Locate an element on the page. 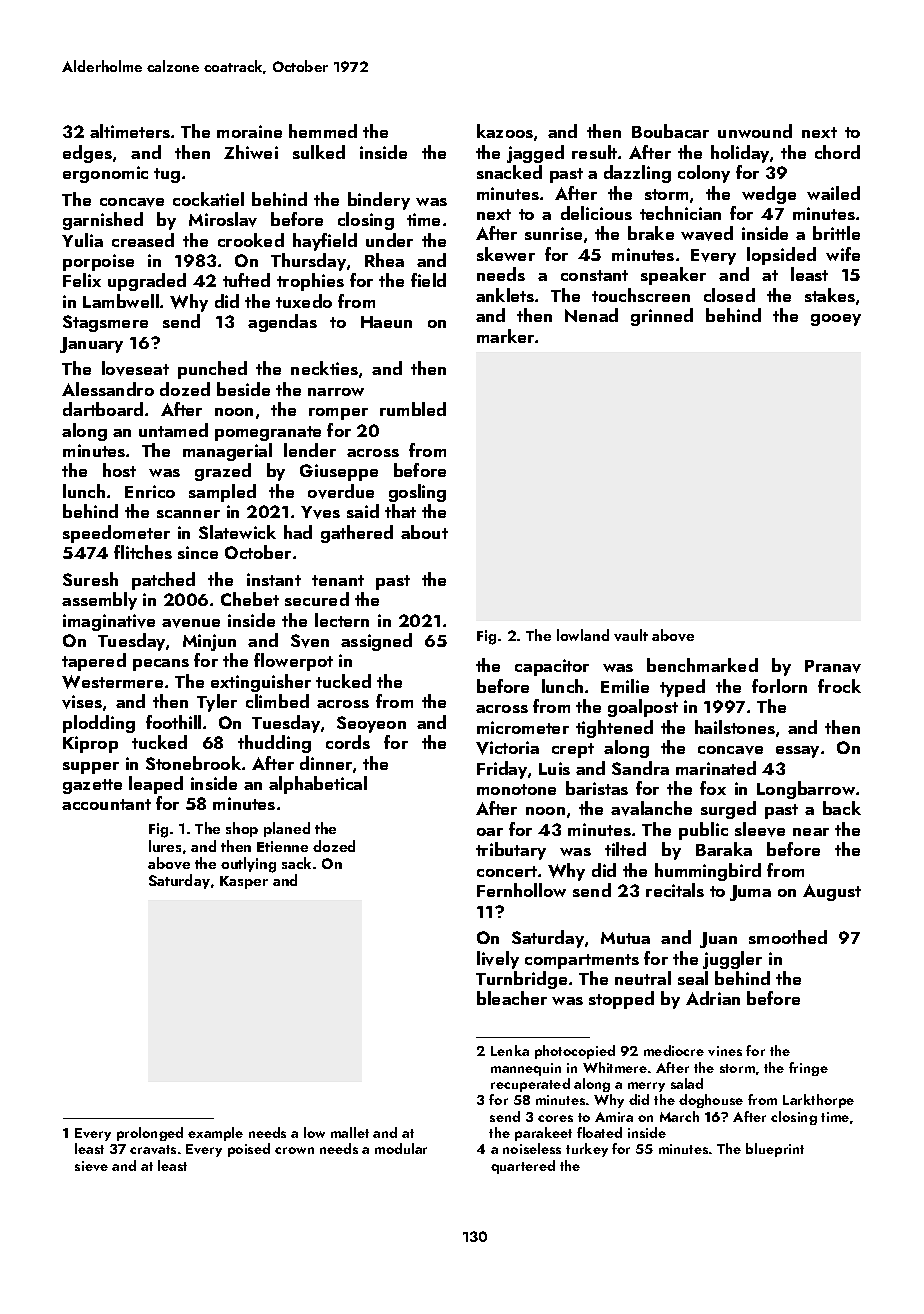 The height and width of the page is (1314, 924). gooey is located at coordinates (836, 320).
